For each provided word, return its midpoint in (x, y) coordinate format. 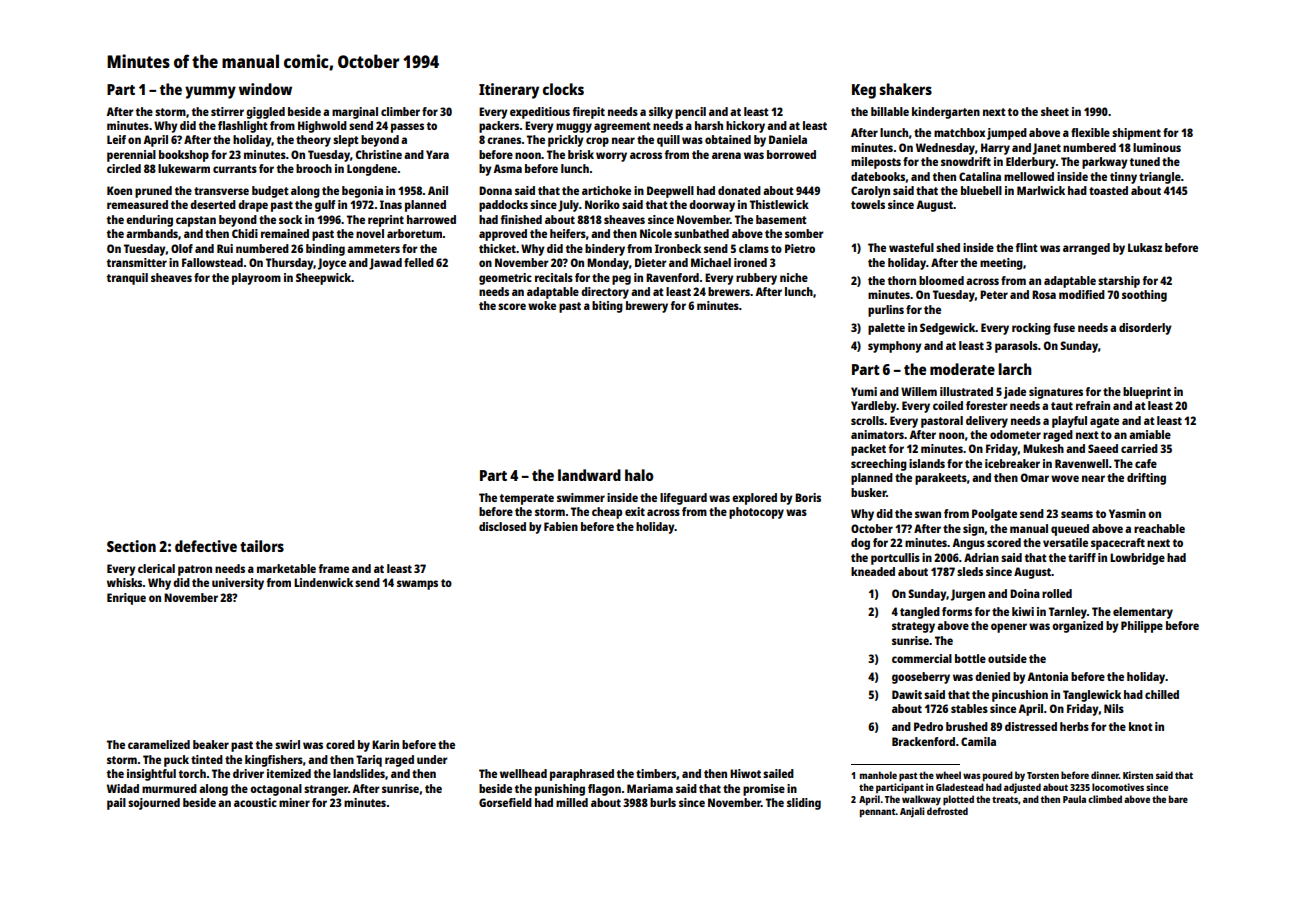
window (265, 89)
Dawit (907, 694)
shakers (905, 89)
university (238, 584)
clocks (563, 89)
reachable (1159, 528)
